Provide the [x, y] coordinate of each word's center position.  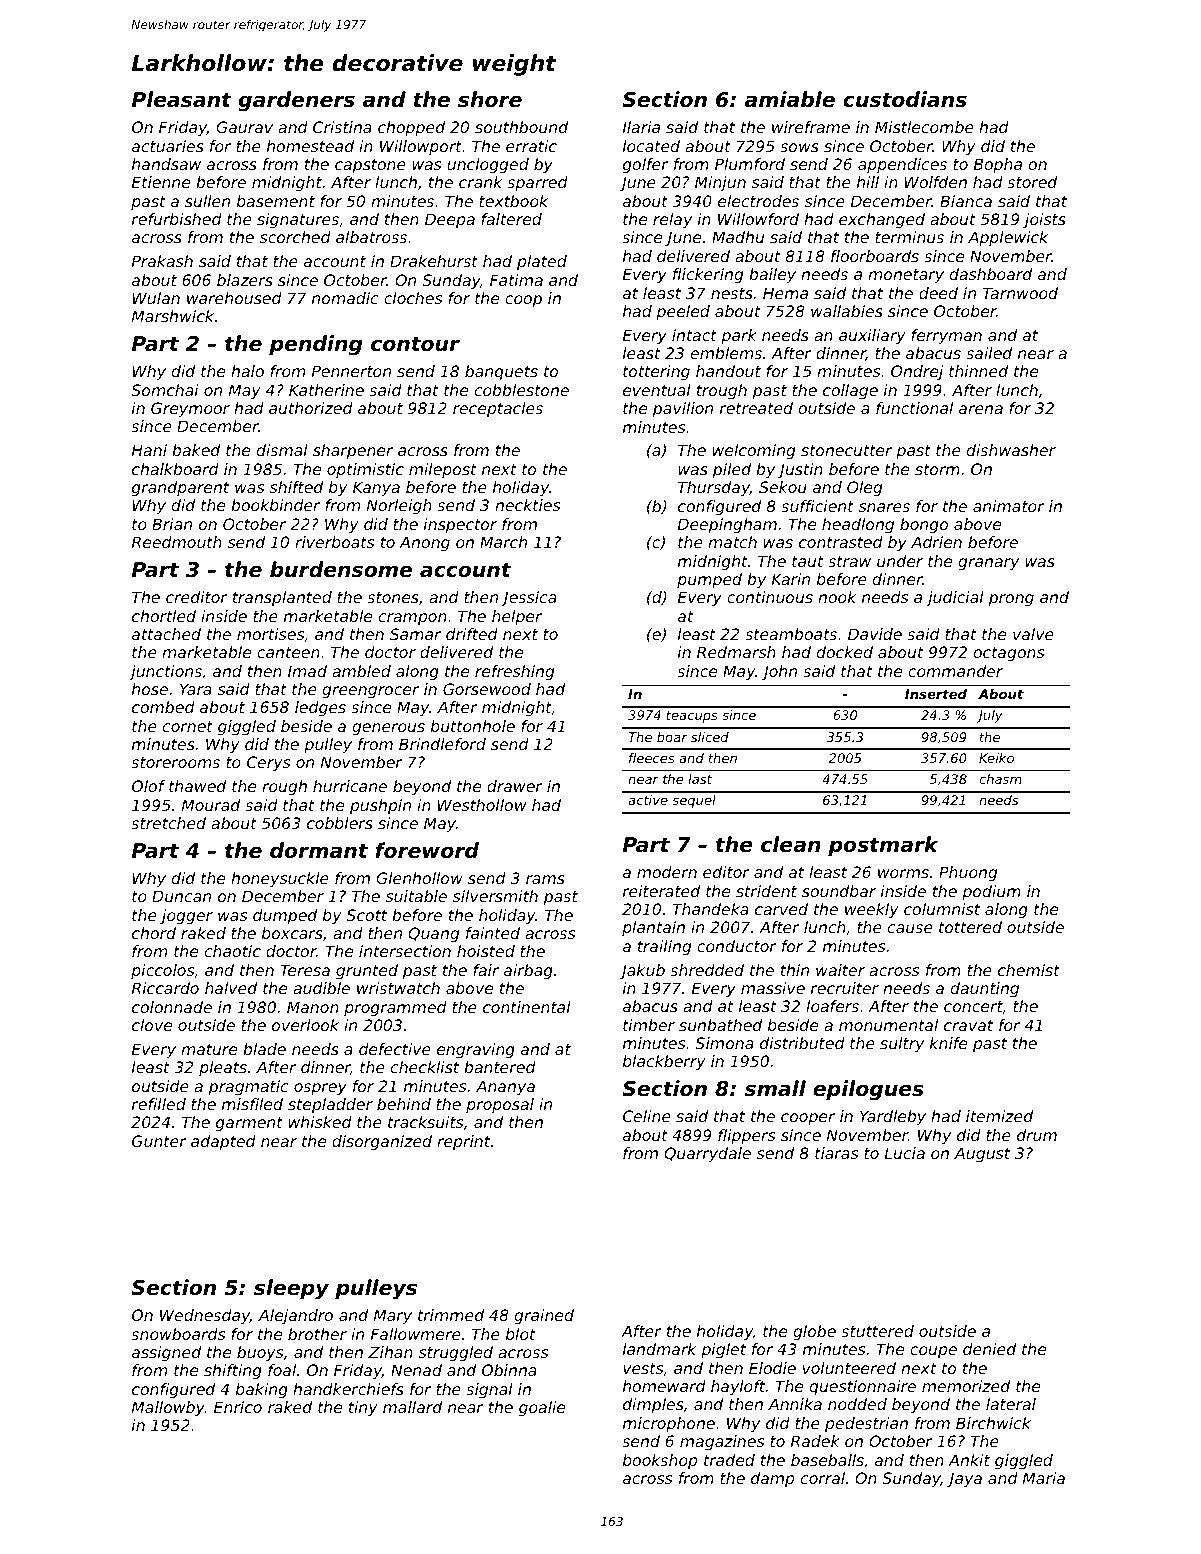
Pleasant [182, 99]
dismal [282, 450]
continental [527, 1007]
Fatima [516, 280]
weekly [872, 911]
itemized [999, 1116]
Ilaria [641, 127]
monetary [906, 276]
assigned [166, 1353]
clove [152, 1025]
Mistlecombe [924, 127]
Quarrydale [707, 1155]
